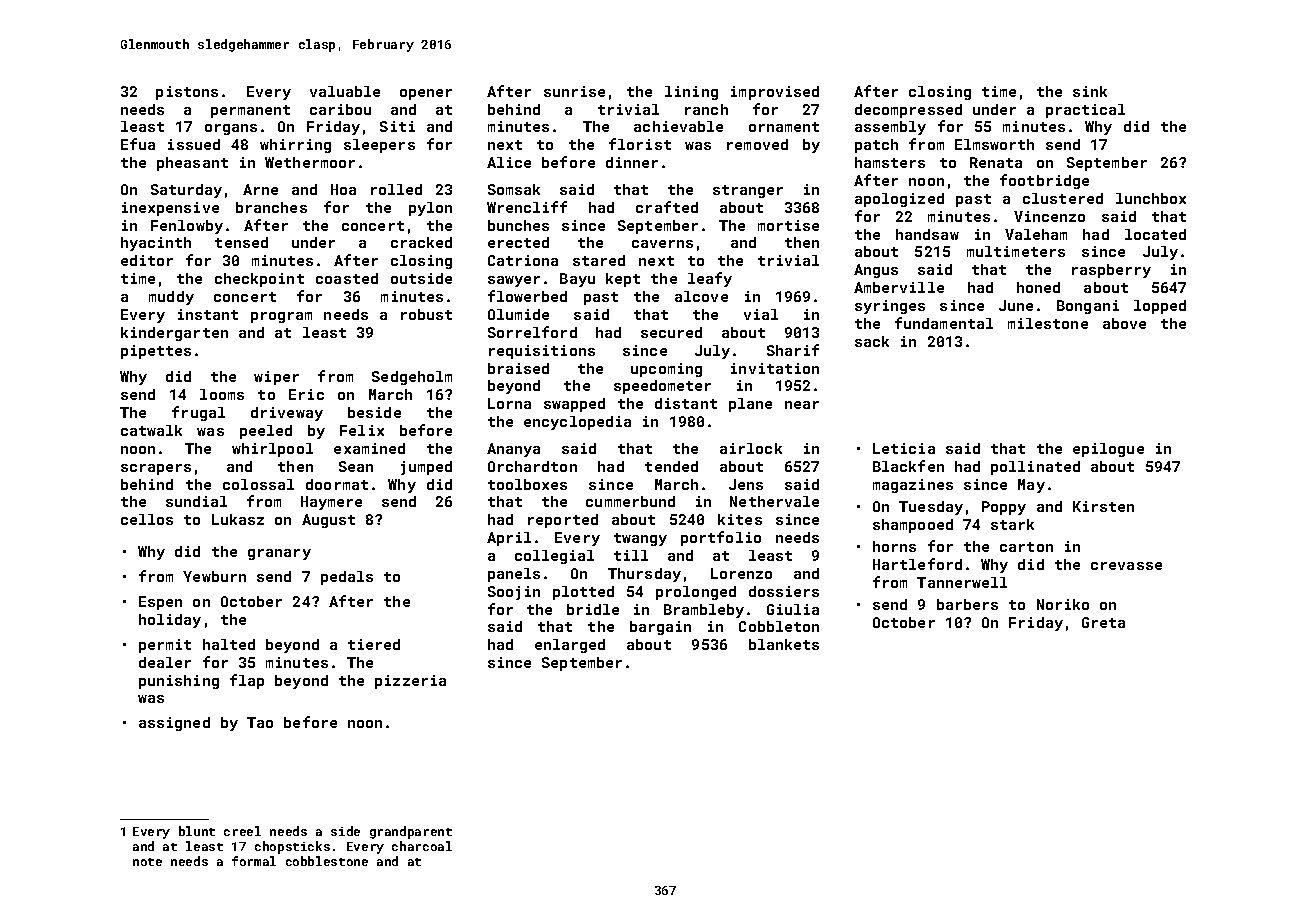  What do you see at coordinates (1103, 622) in the screenshot?
I see `Greta` at bounding box center [1103, 622].
